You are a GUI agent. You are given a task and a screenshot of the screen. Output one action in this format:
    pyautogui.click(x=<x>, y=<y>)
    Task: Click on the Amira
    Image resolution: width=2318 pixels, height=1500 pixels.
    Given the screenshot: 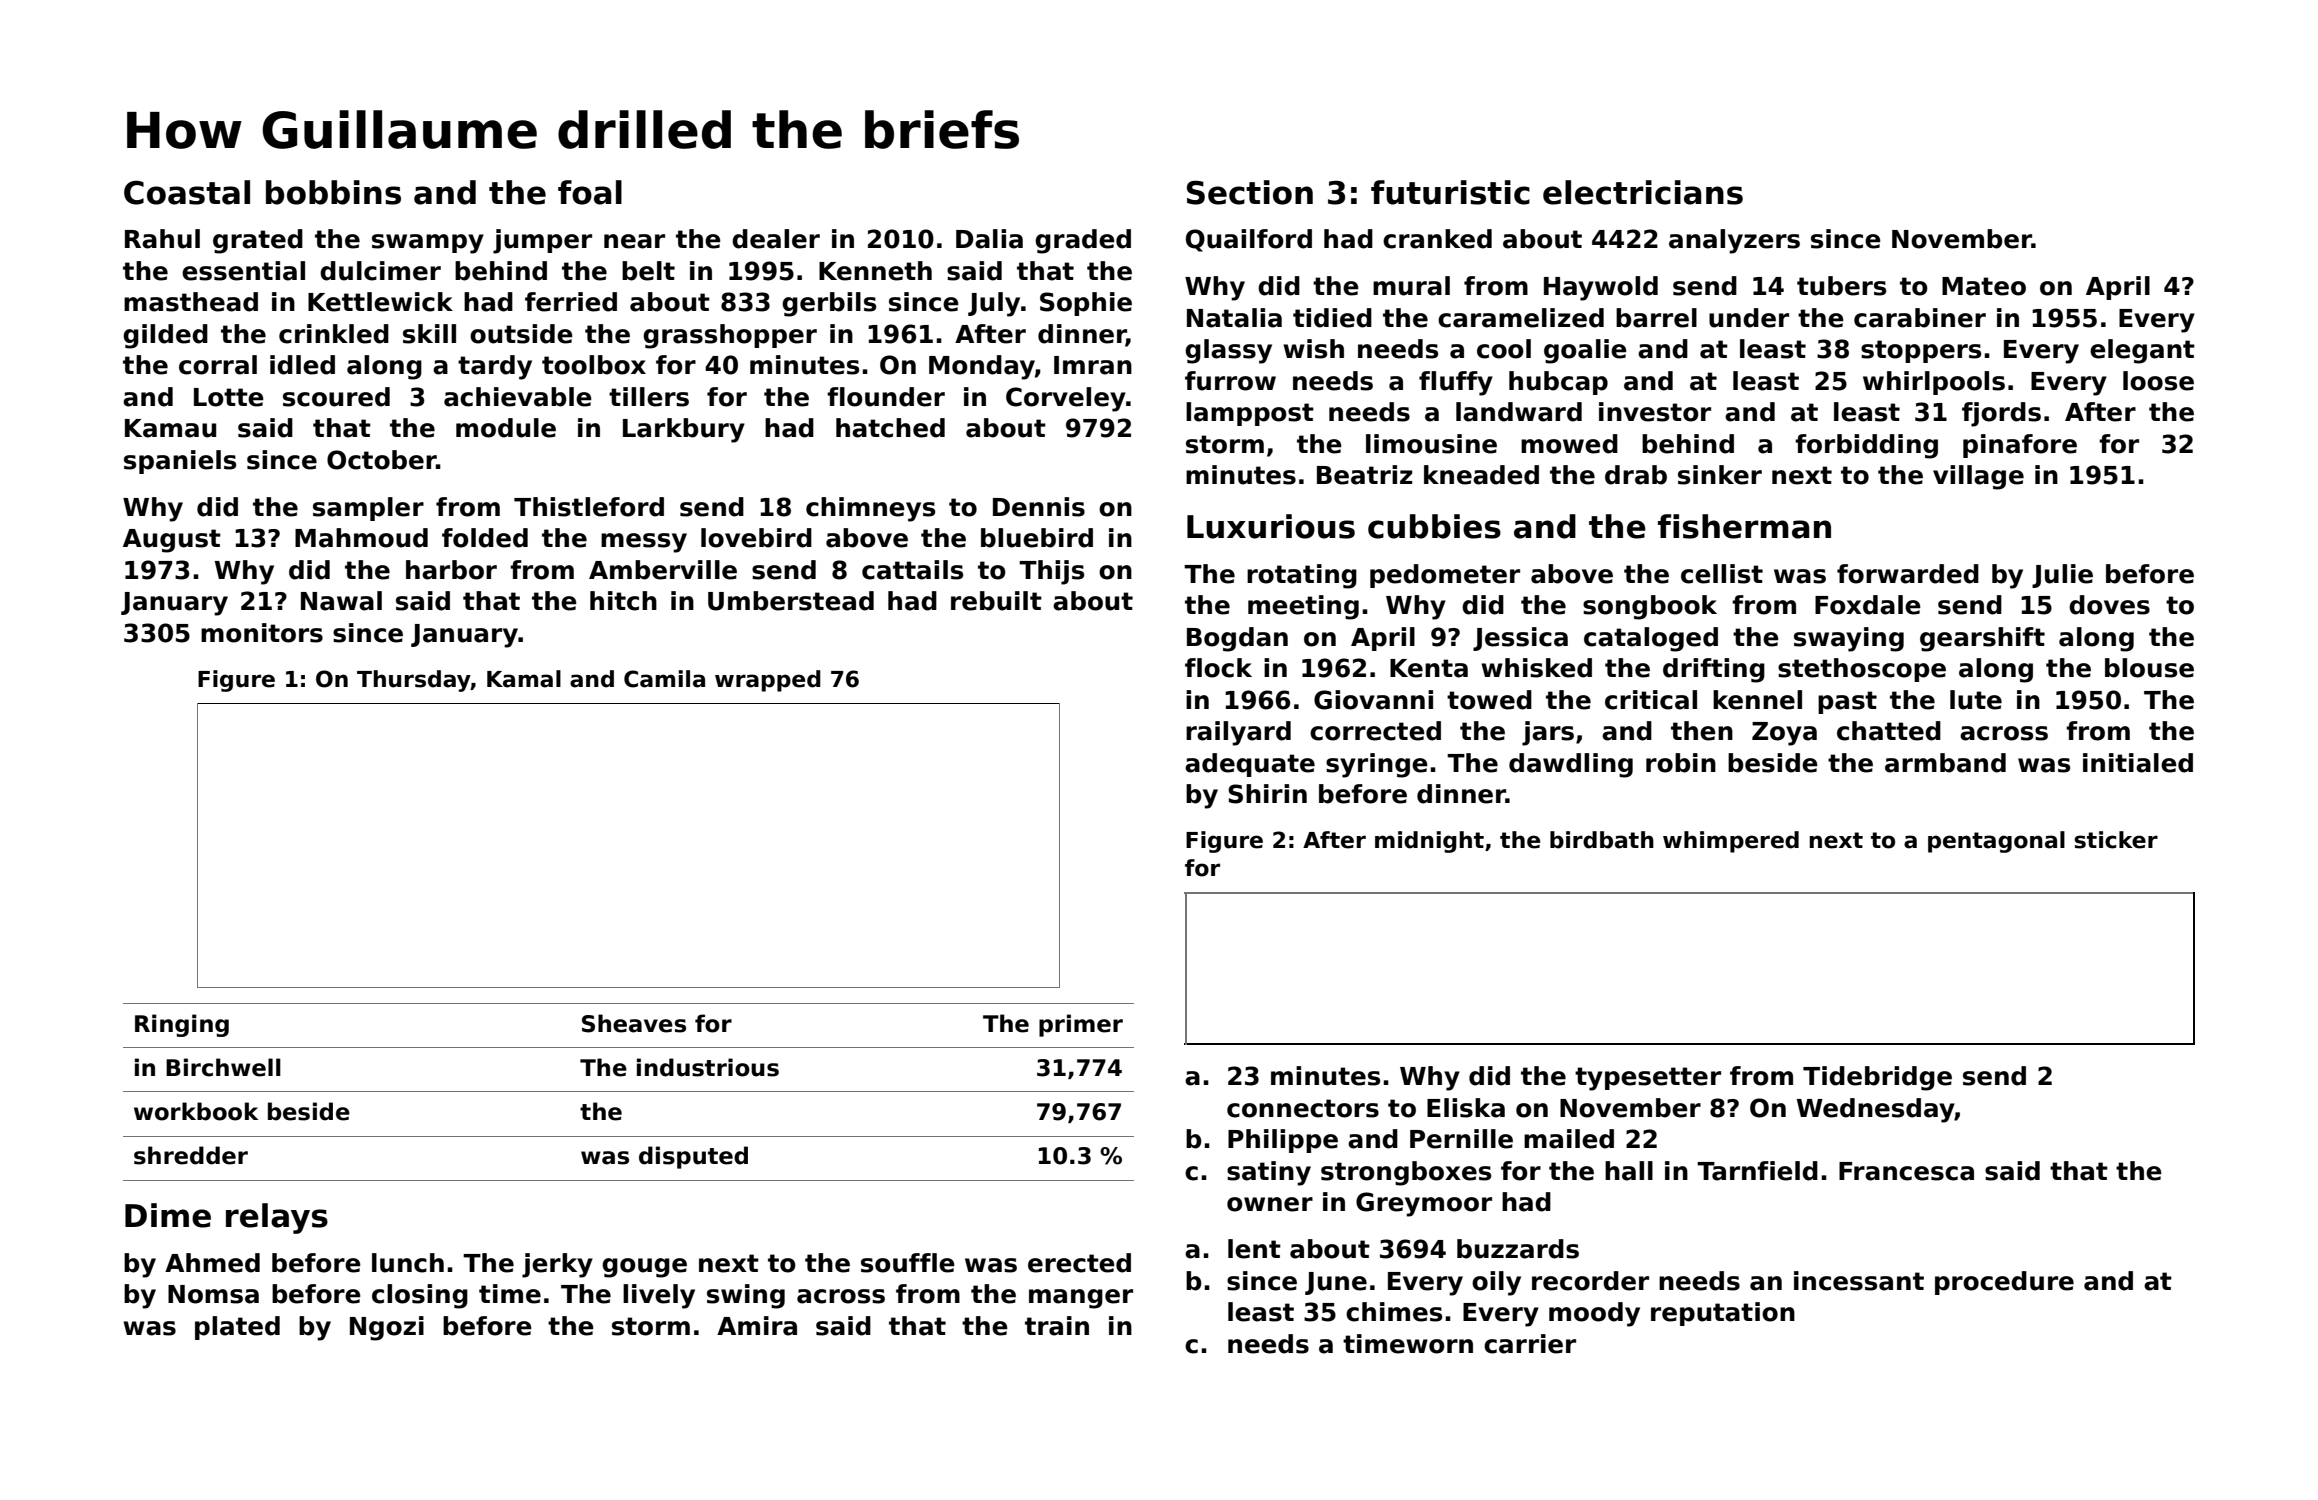 What is the action you would take?
    pyautogui.click(x=757, y=1326)
